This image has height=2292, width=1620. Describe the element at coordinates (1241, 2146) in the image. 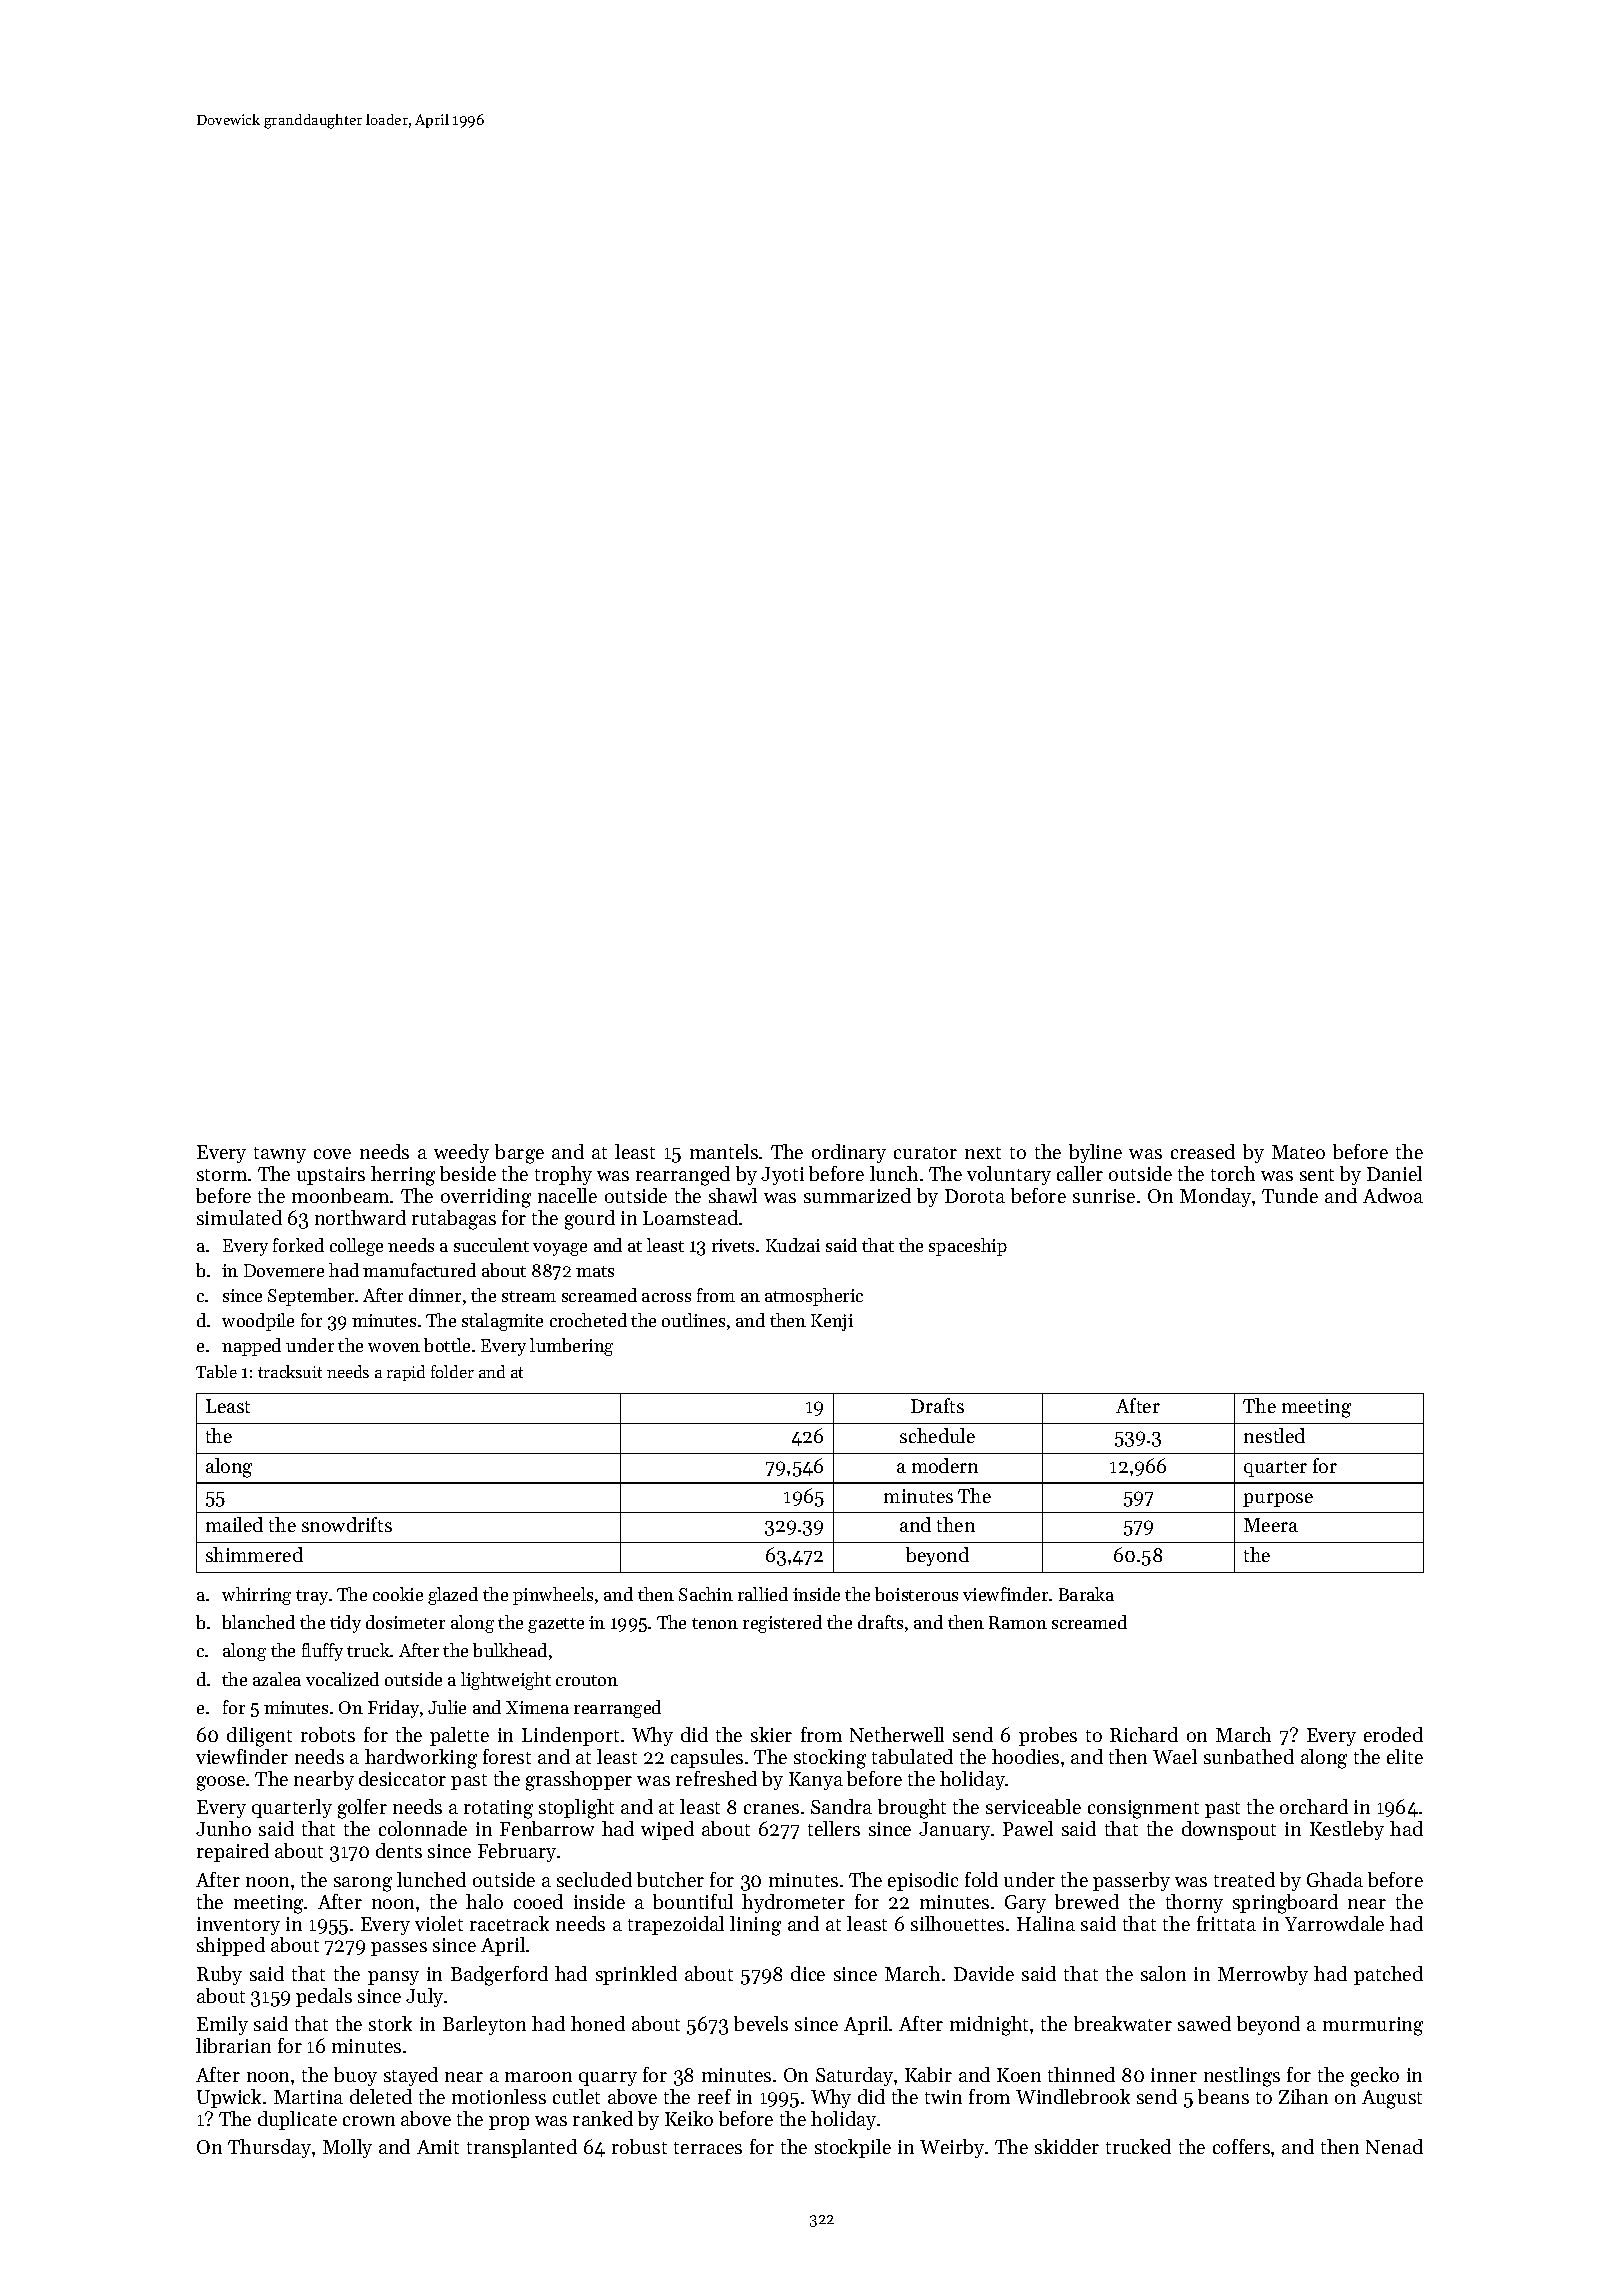

I see `coffers` at that location.
